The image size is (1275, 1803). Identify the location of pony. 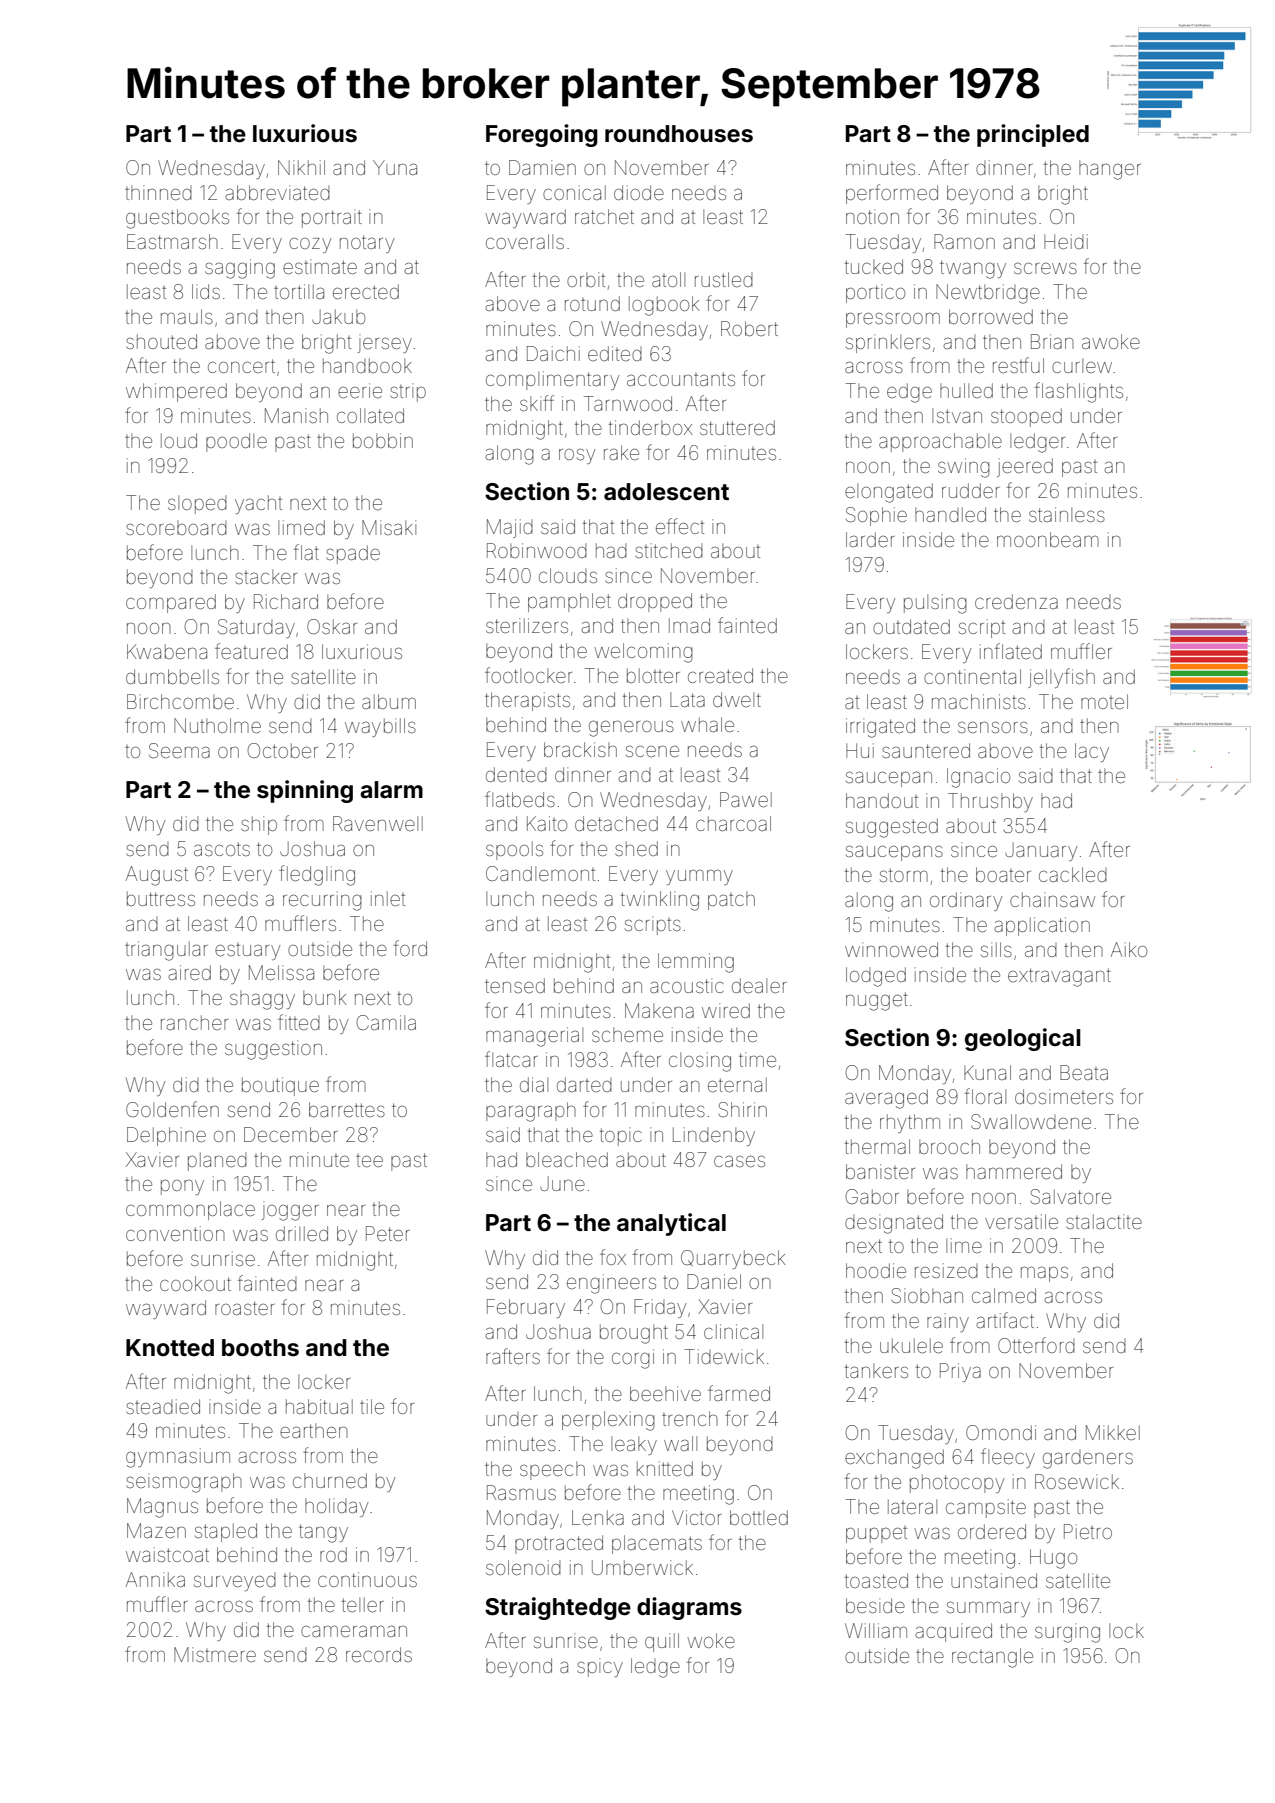
(182, 1187).
